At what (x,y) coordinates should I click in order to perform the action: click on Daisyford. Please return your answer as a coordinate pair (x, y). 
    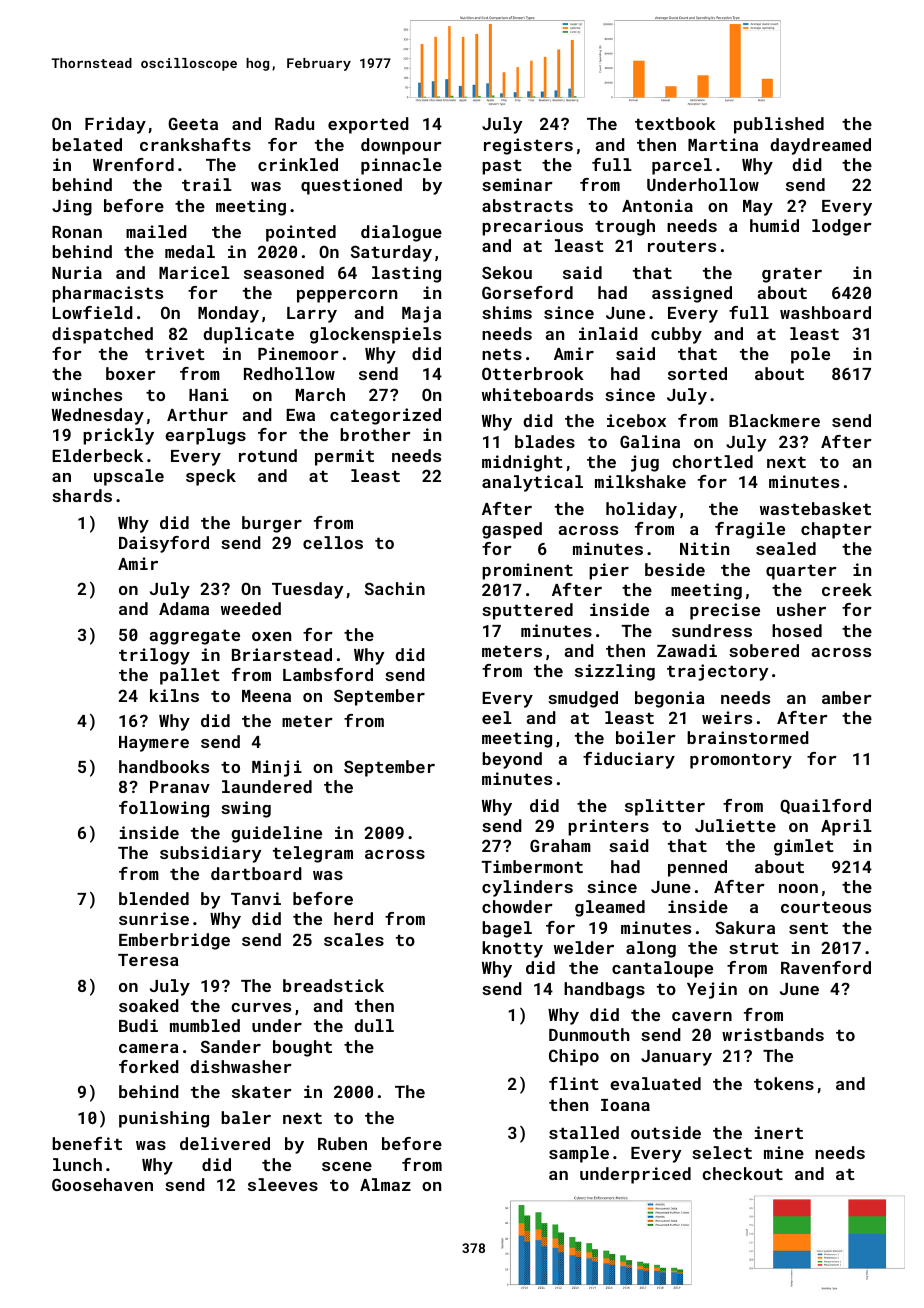
    Looking at the image, I should click on (164, 544).
